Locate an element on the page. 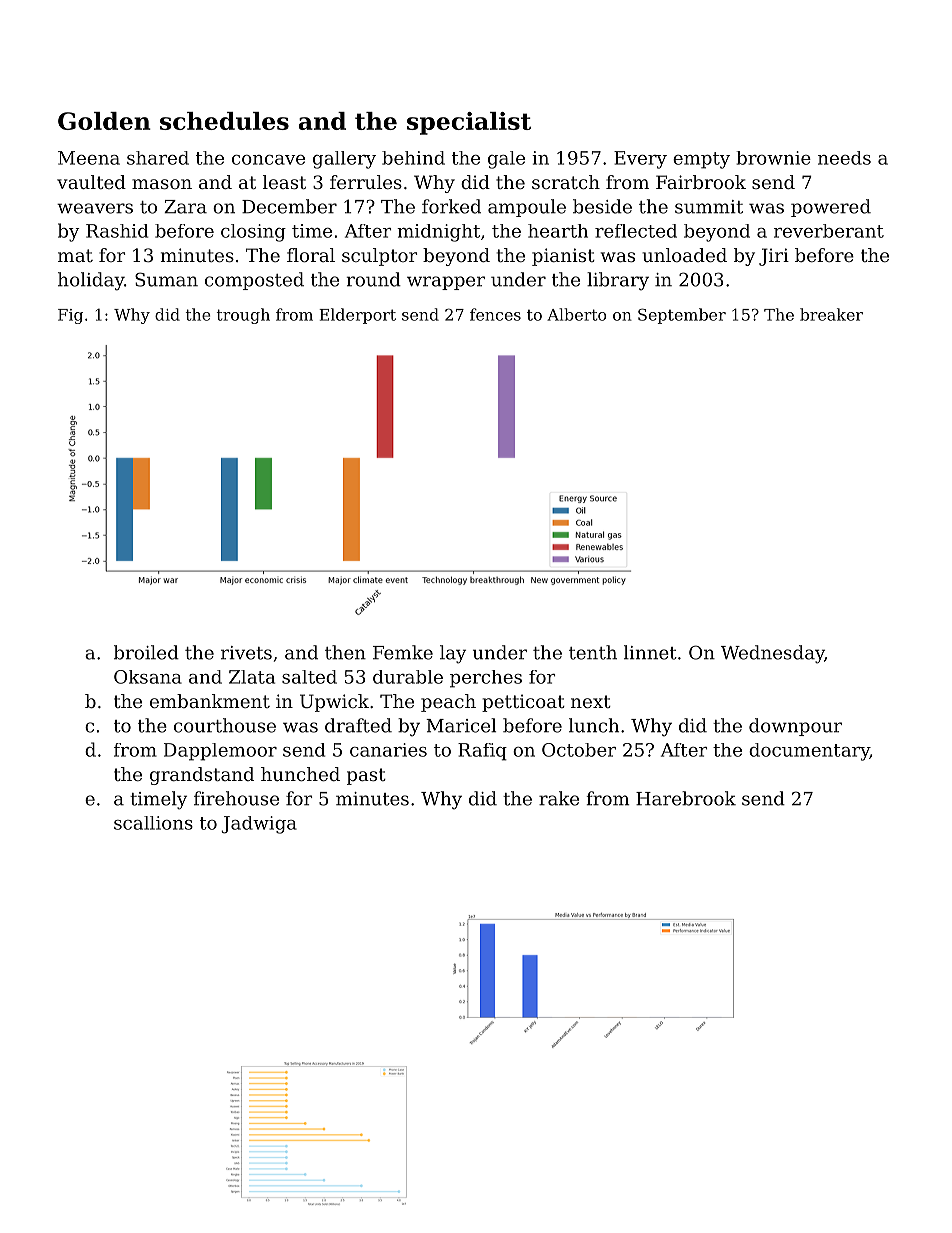  perches is located at coordinates (486, 679).
